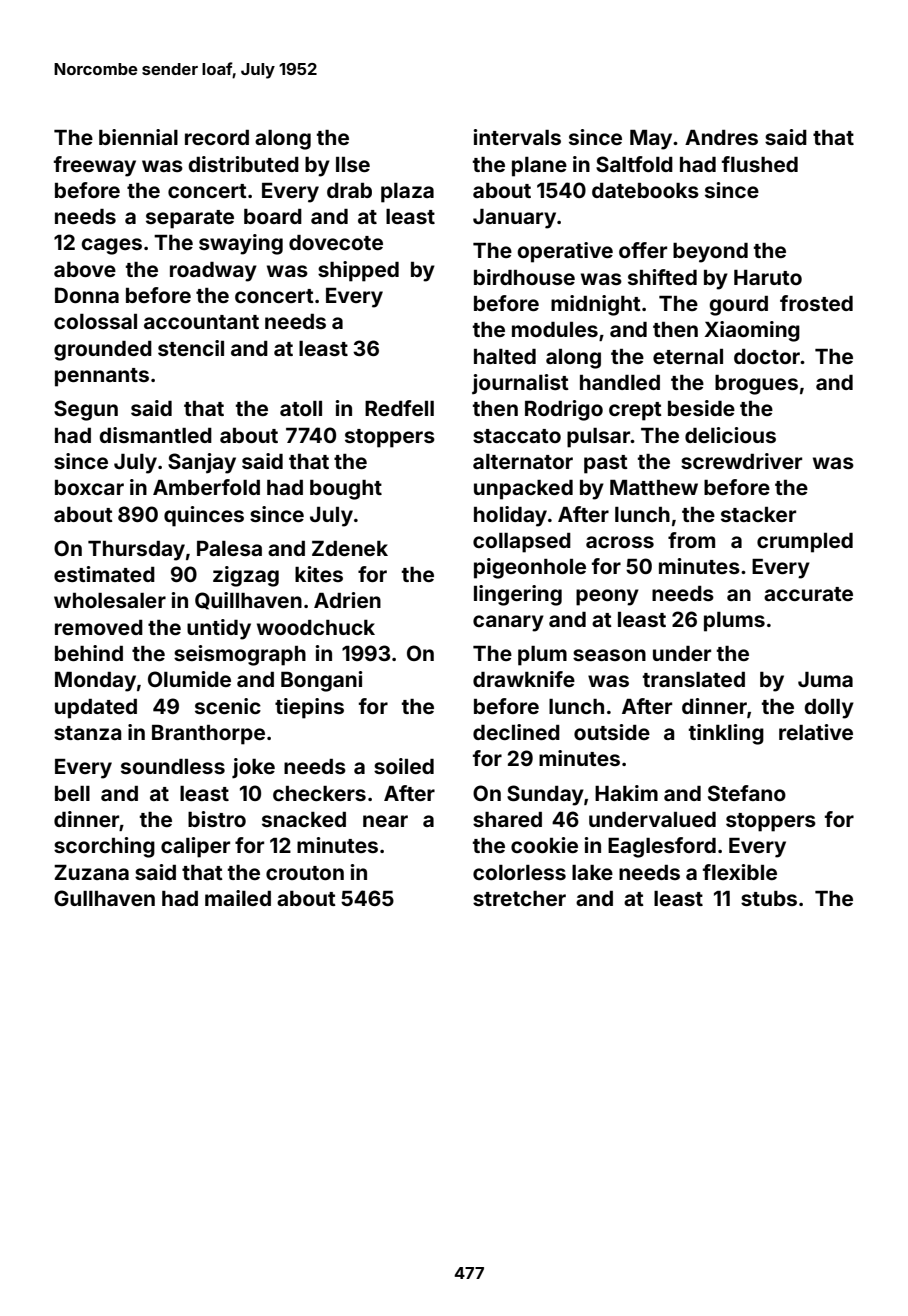 Image resolution: width=908 pixels, height=1316 pixels. What do you see at coordinates (634, 164) in the screenshot?
I see `Saltfold` at bounding box center [634, 164].
